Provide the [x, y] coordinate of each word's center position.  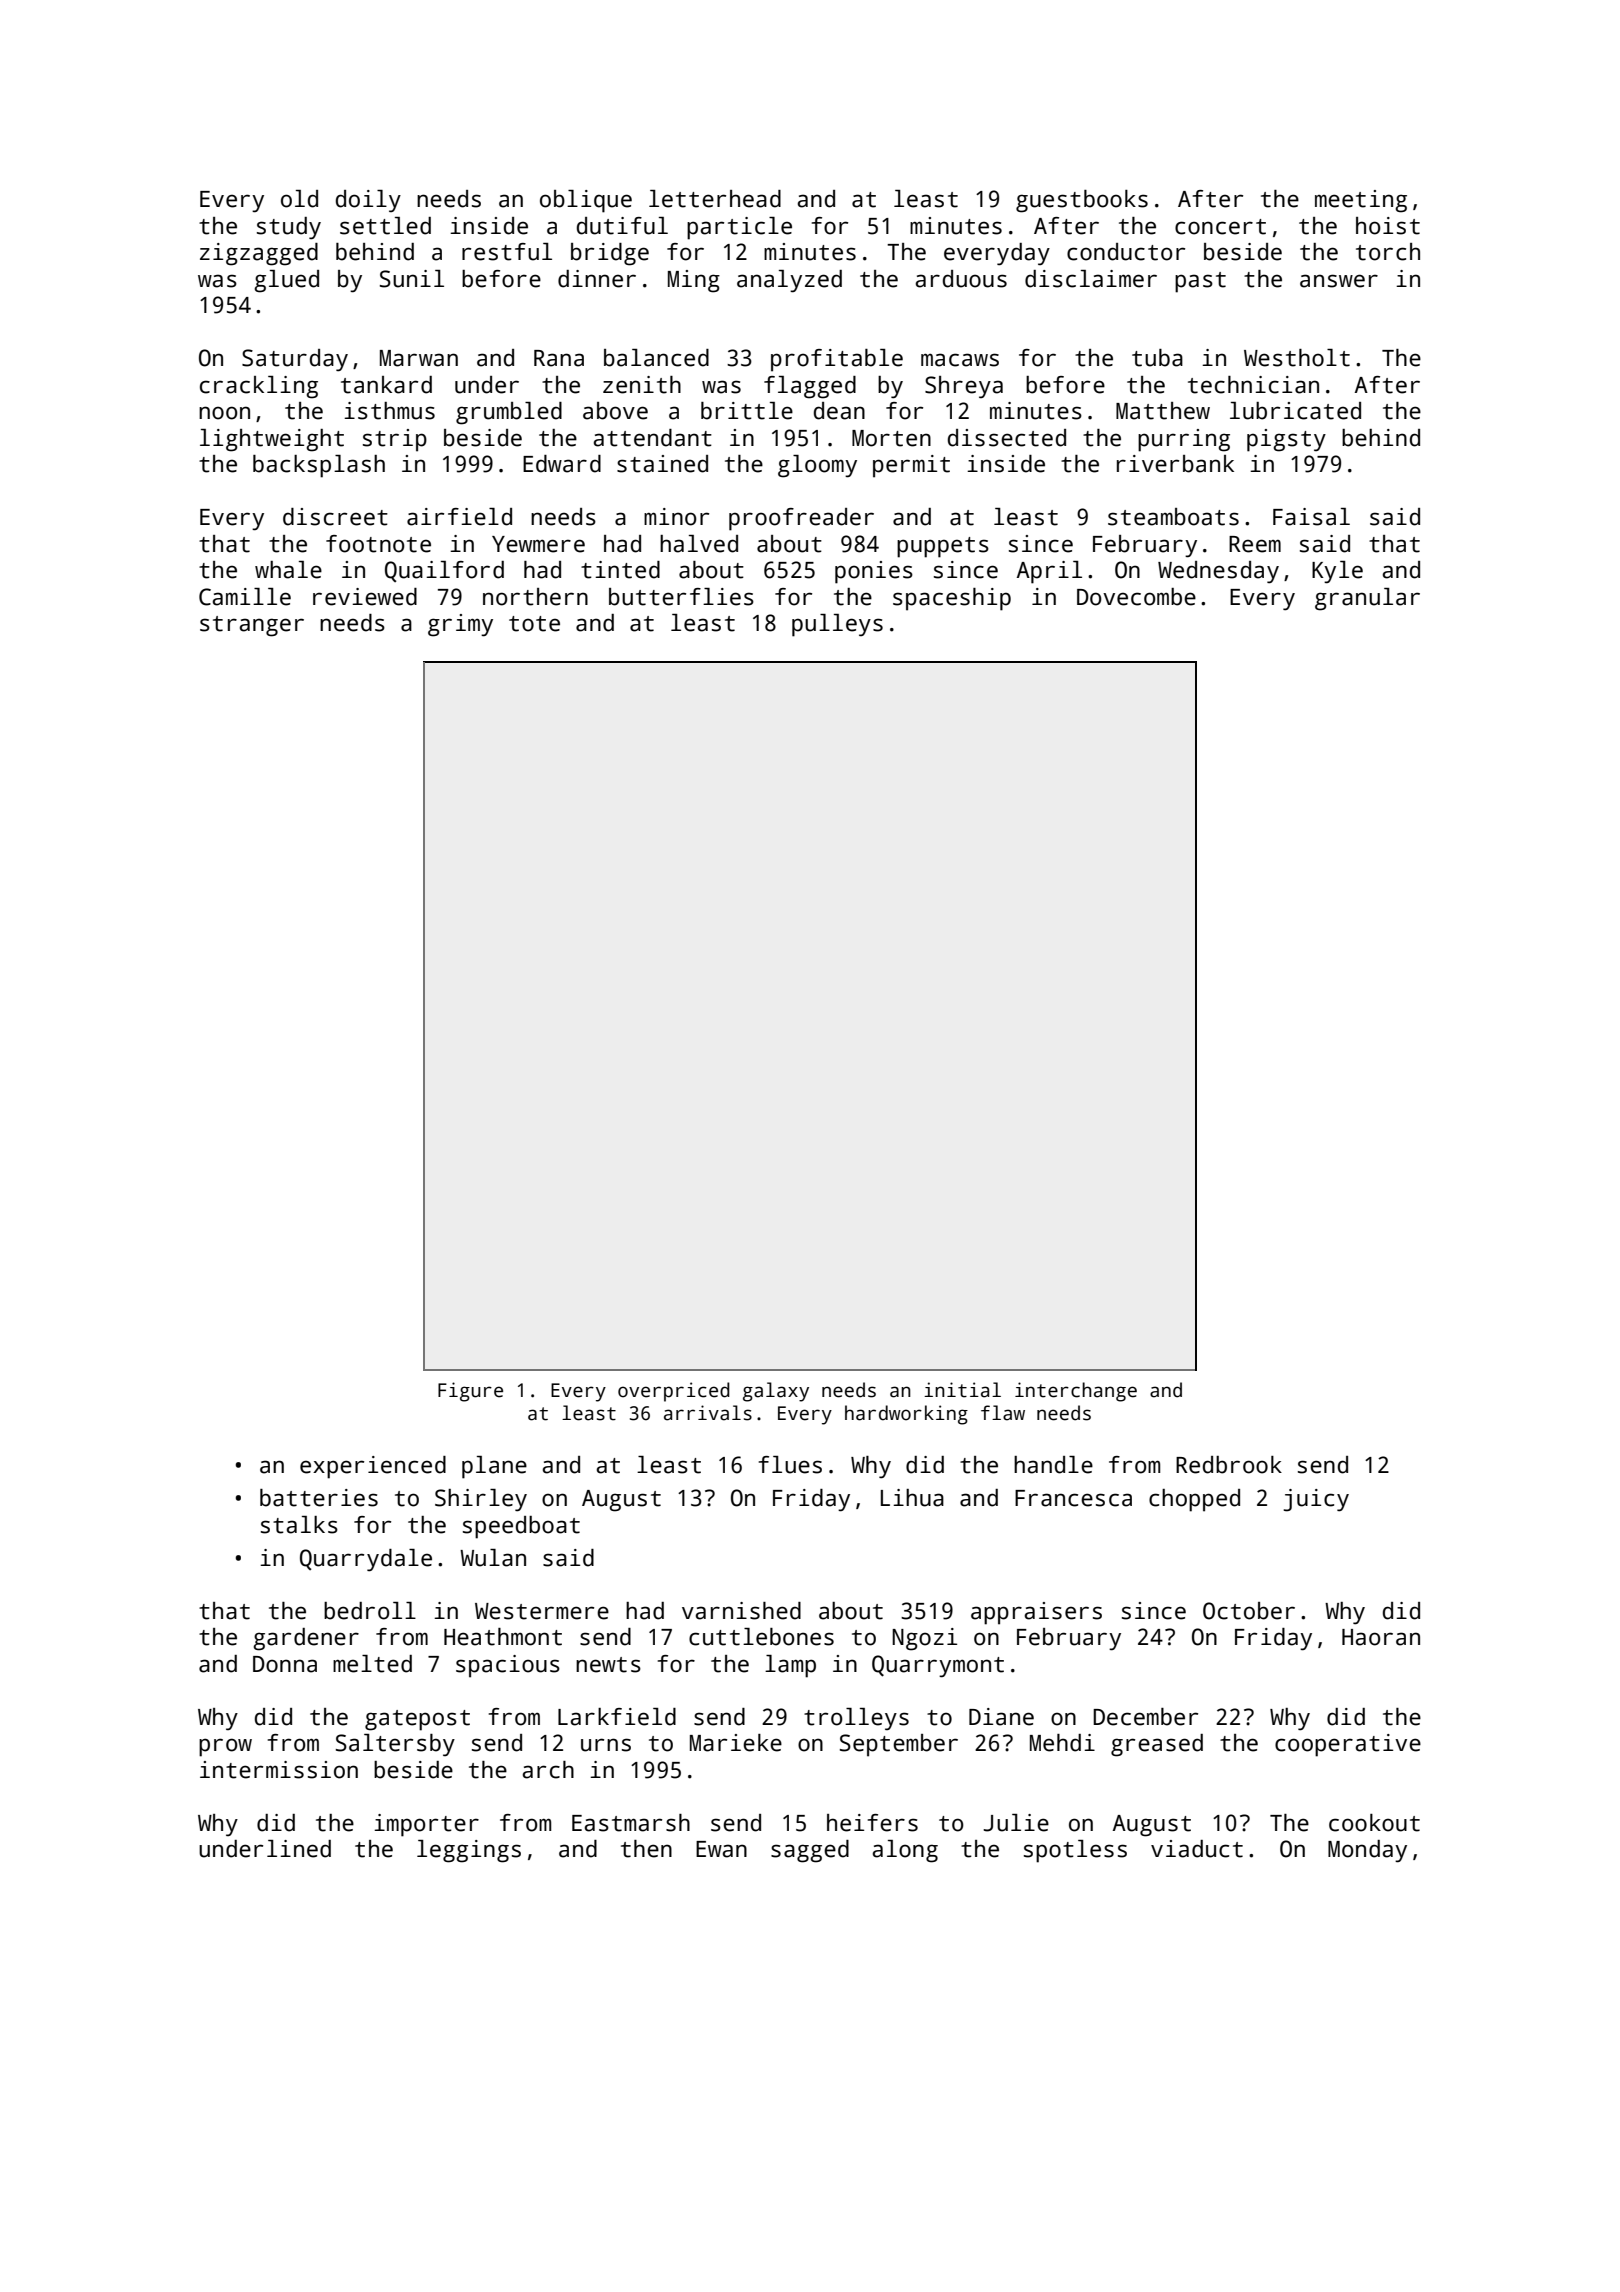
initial [962, 1390]
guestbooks [1082, 201]
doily [368, 201]
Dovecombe [1136, 597]
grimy [460, 625]
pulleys [837, 625]
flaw [1003, 1413]
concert [1220, 227]
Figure [470, 1392]
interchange [1076, 1392]
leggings [469, 1851]
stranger [252, 626]
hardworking [906, 1415]
